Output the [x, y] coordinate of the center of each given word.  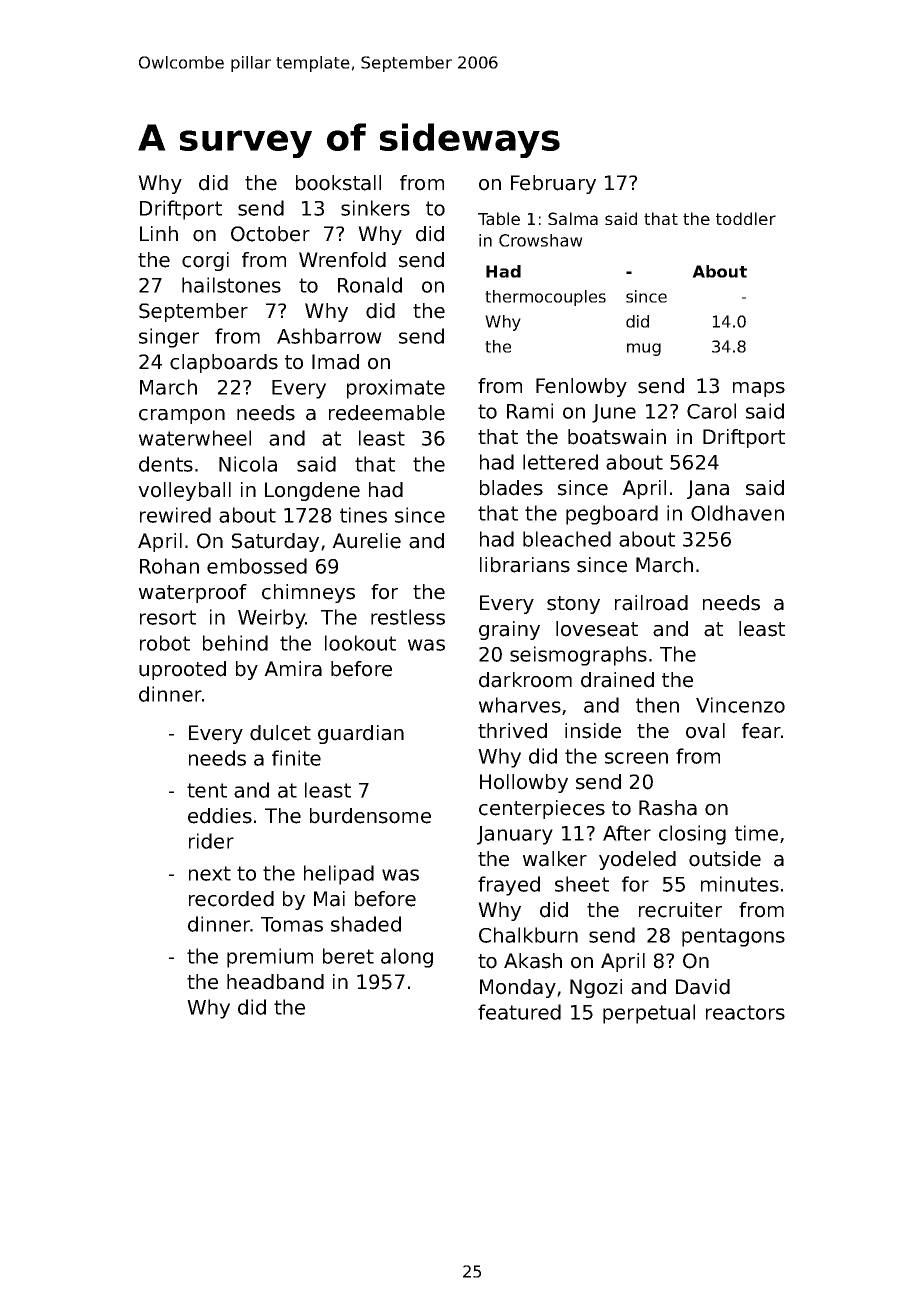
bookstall [338, 183]
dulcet [280, 733]
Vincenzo [740, 705]
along [407, 958]
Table [499, 218]
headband [275, 982]
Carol [711, 411]
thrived [512, 731]
